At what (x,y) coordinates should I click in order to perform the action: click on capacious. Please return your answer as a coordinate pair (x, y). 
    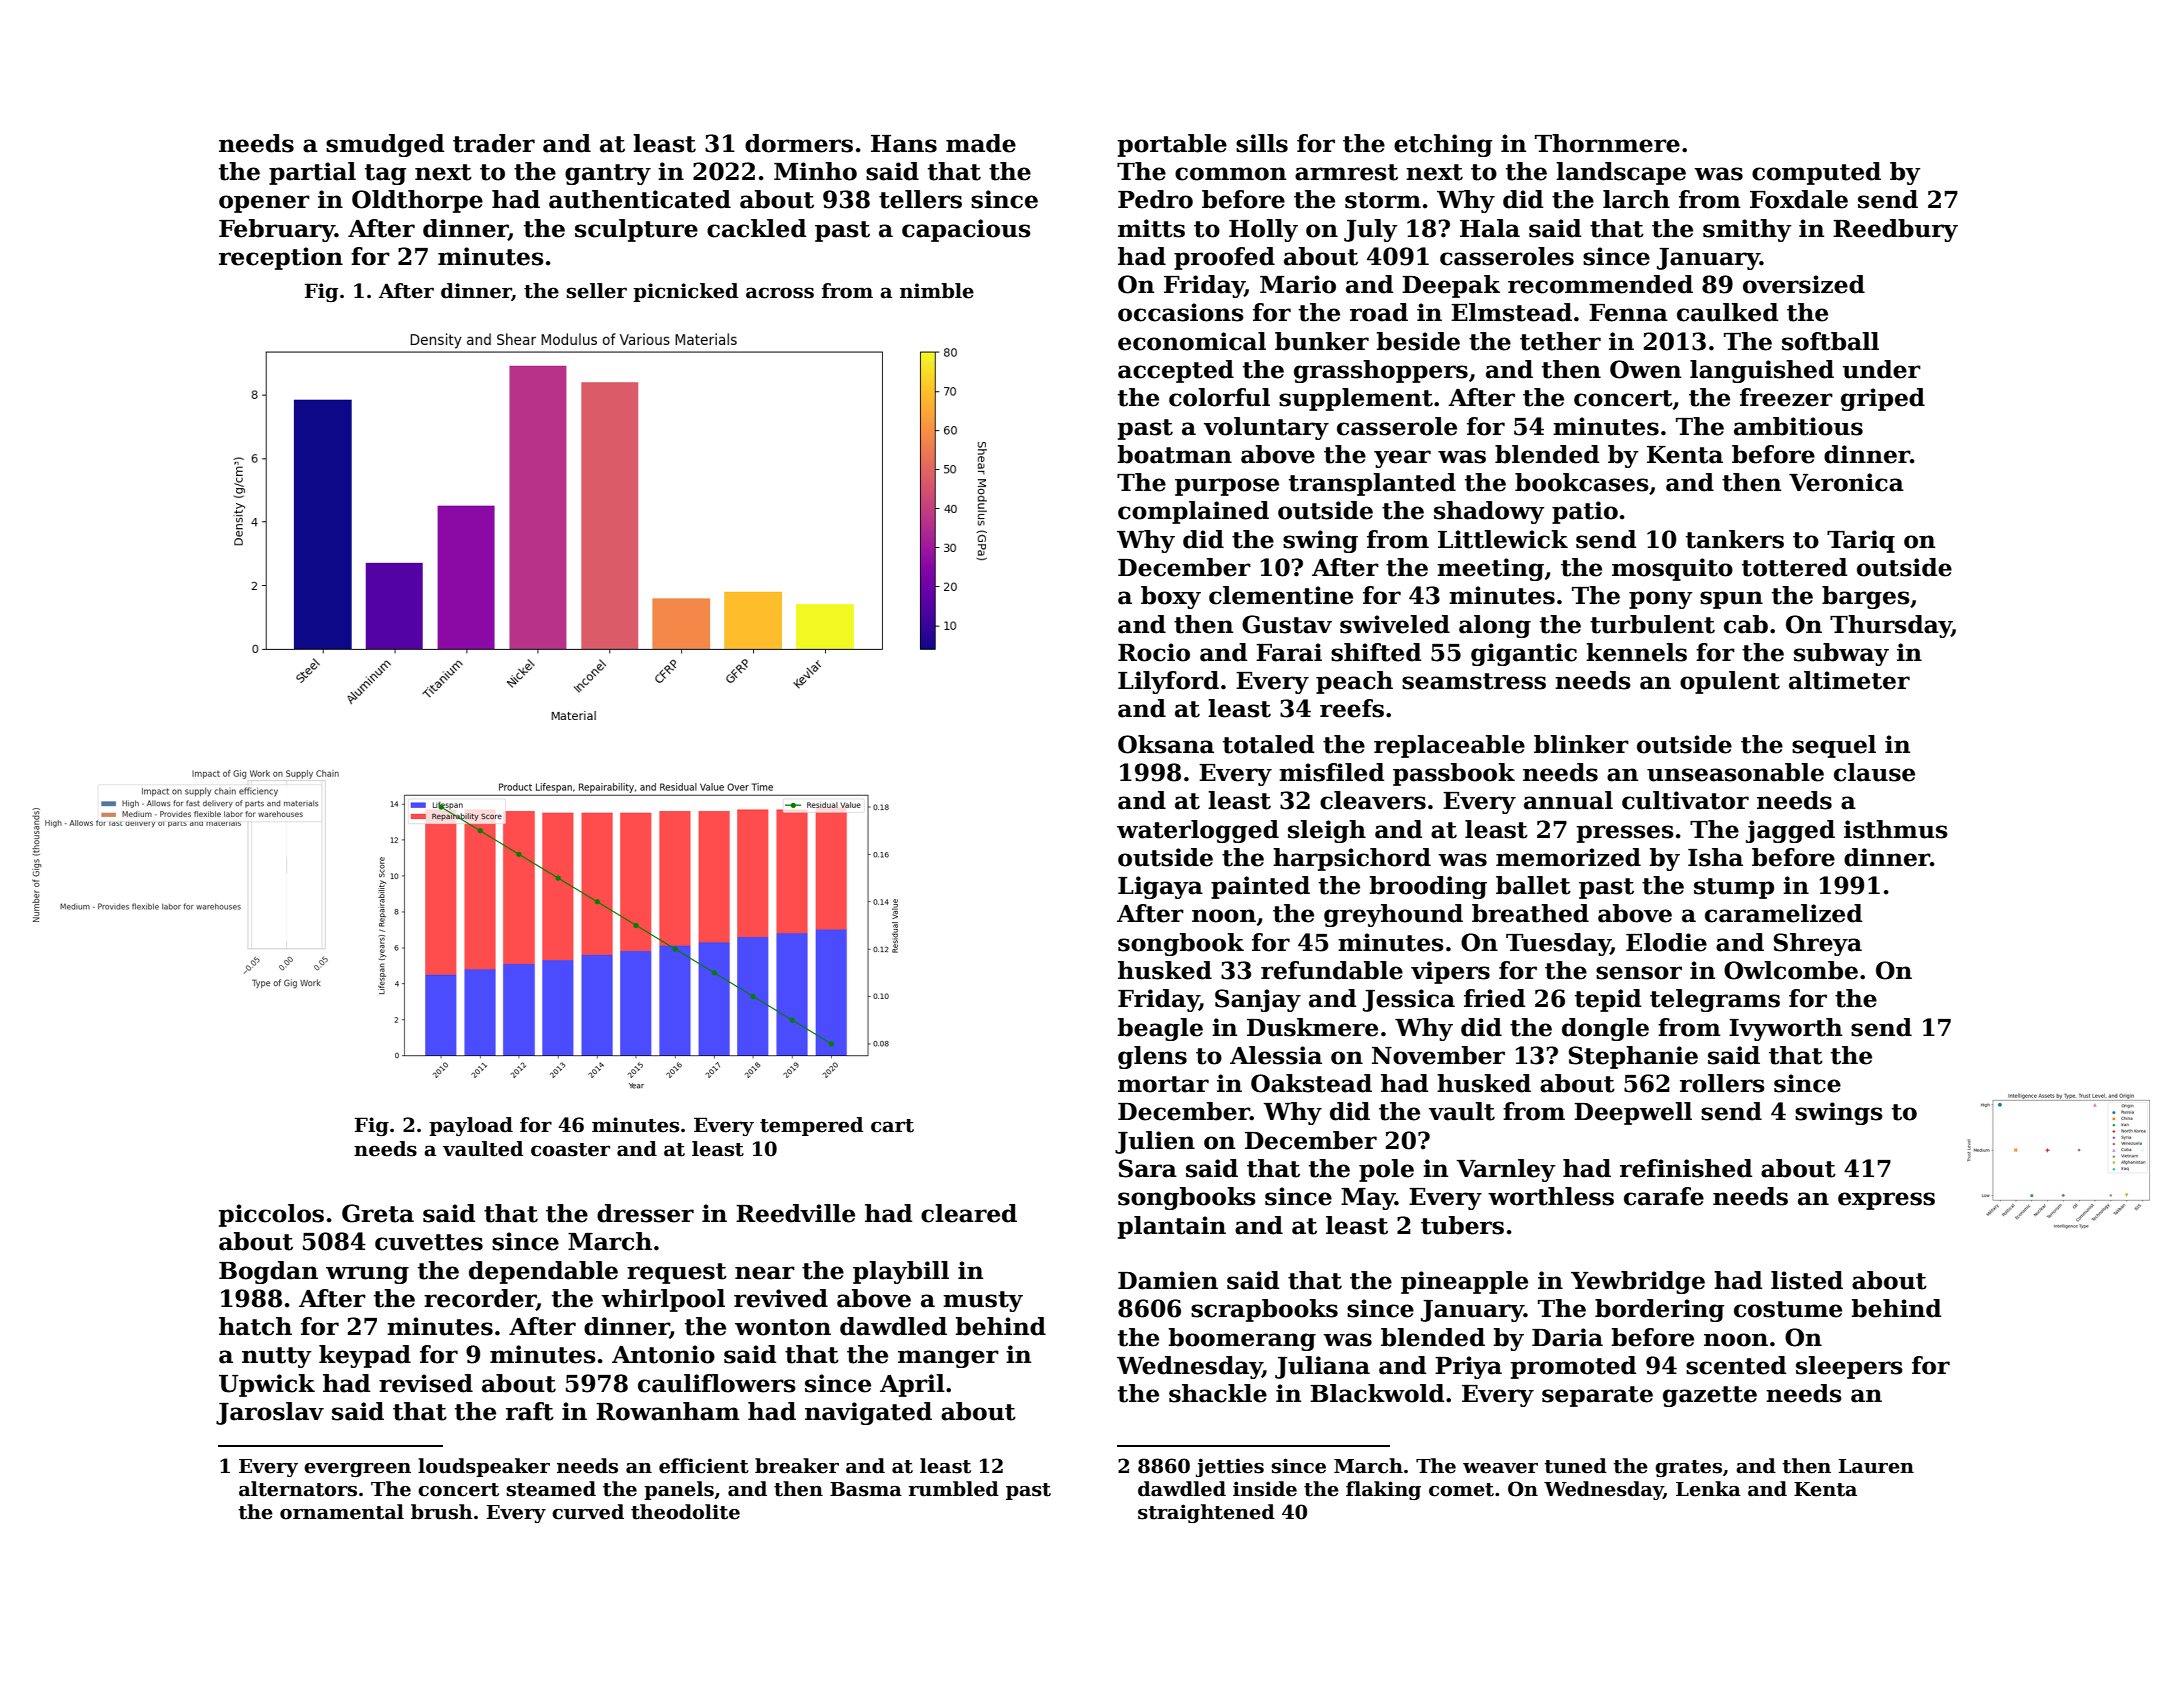
    Looking at the image, I should click on (966, 230).
